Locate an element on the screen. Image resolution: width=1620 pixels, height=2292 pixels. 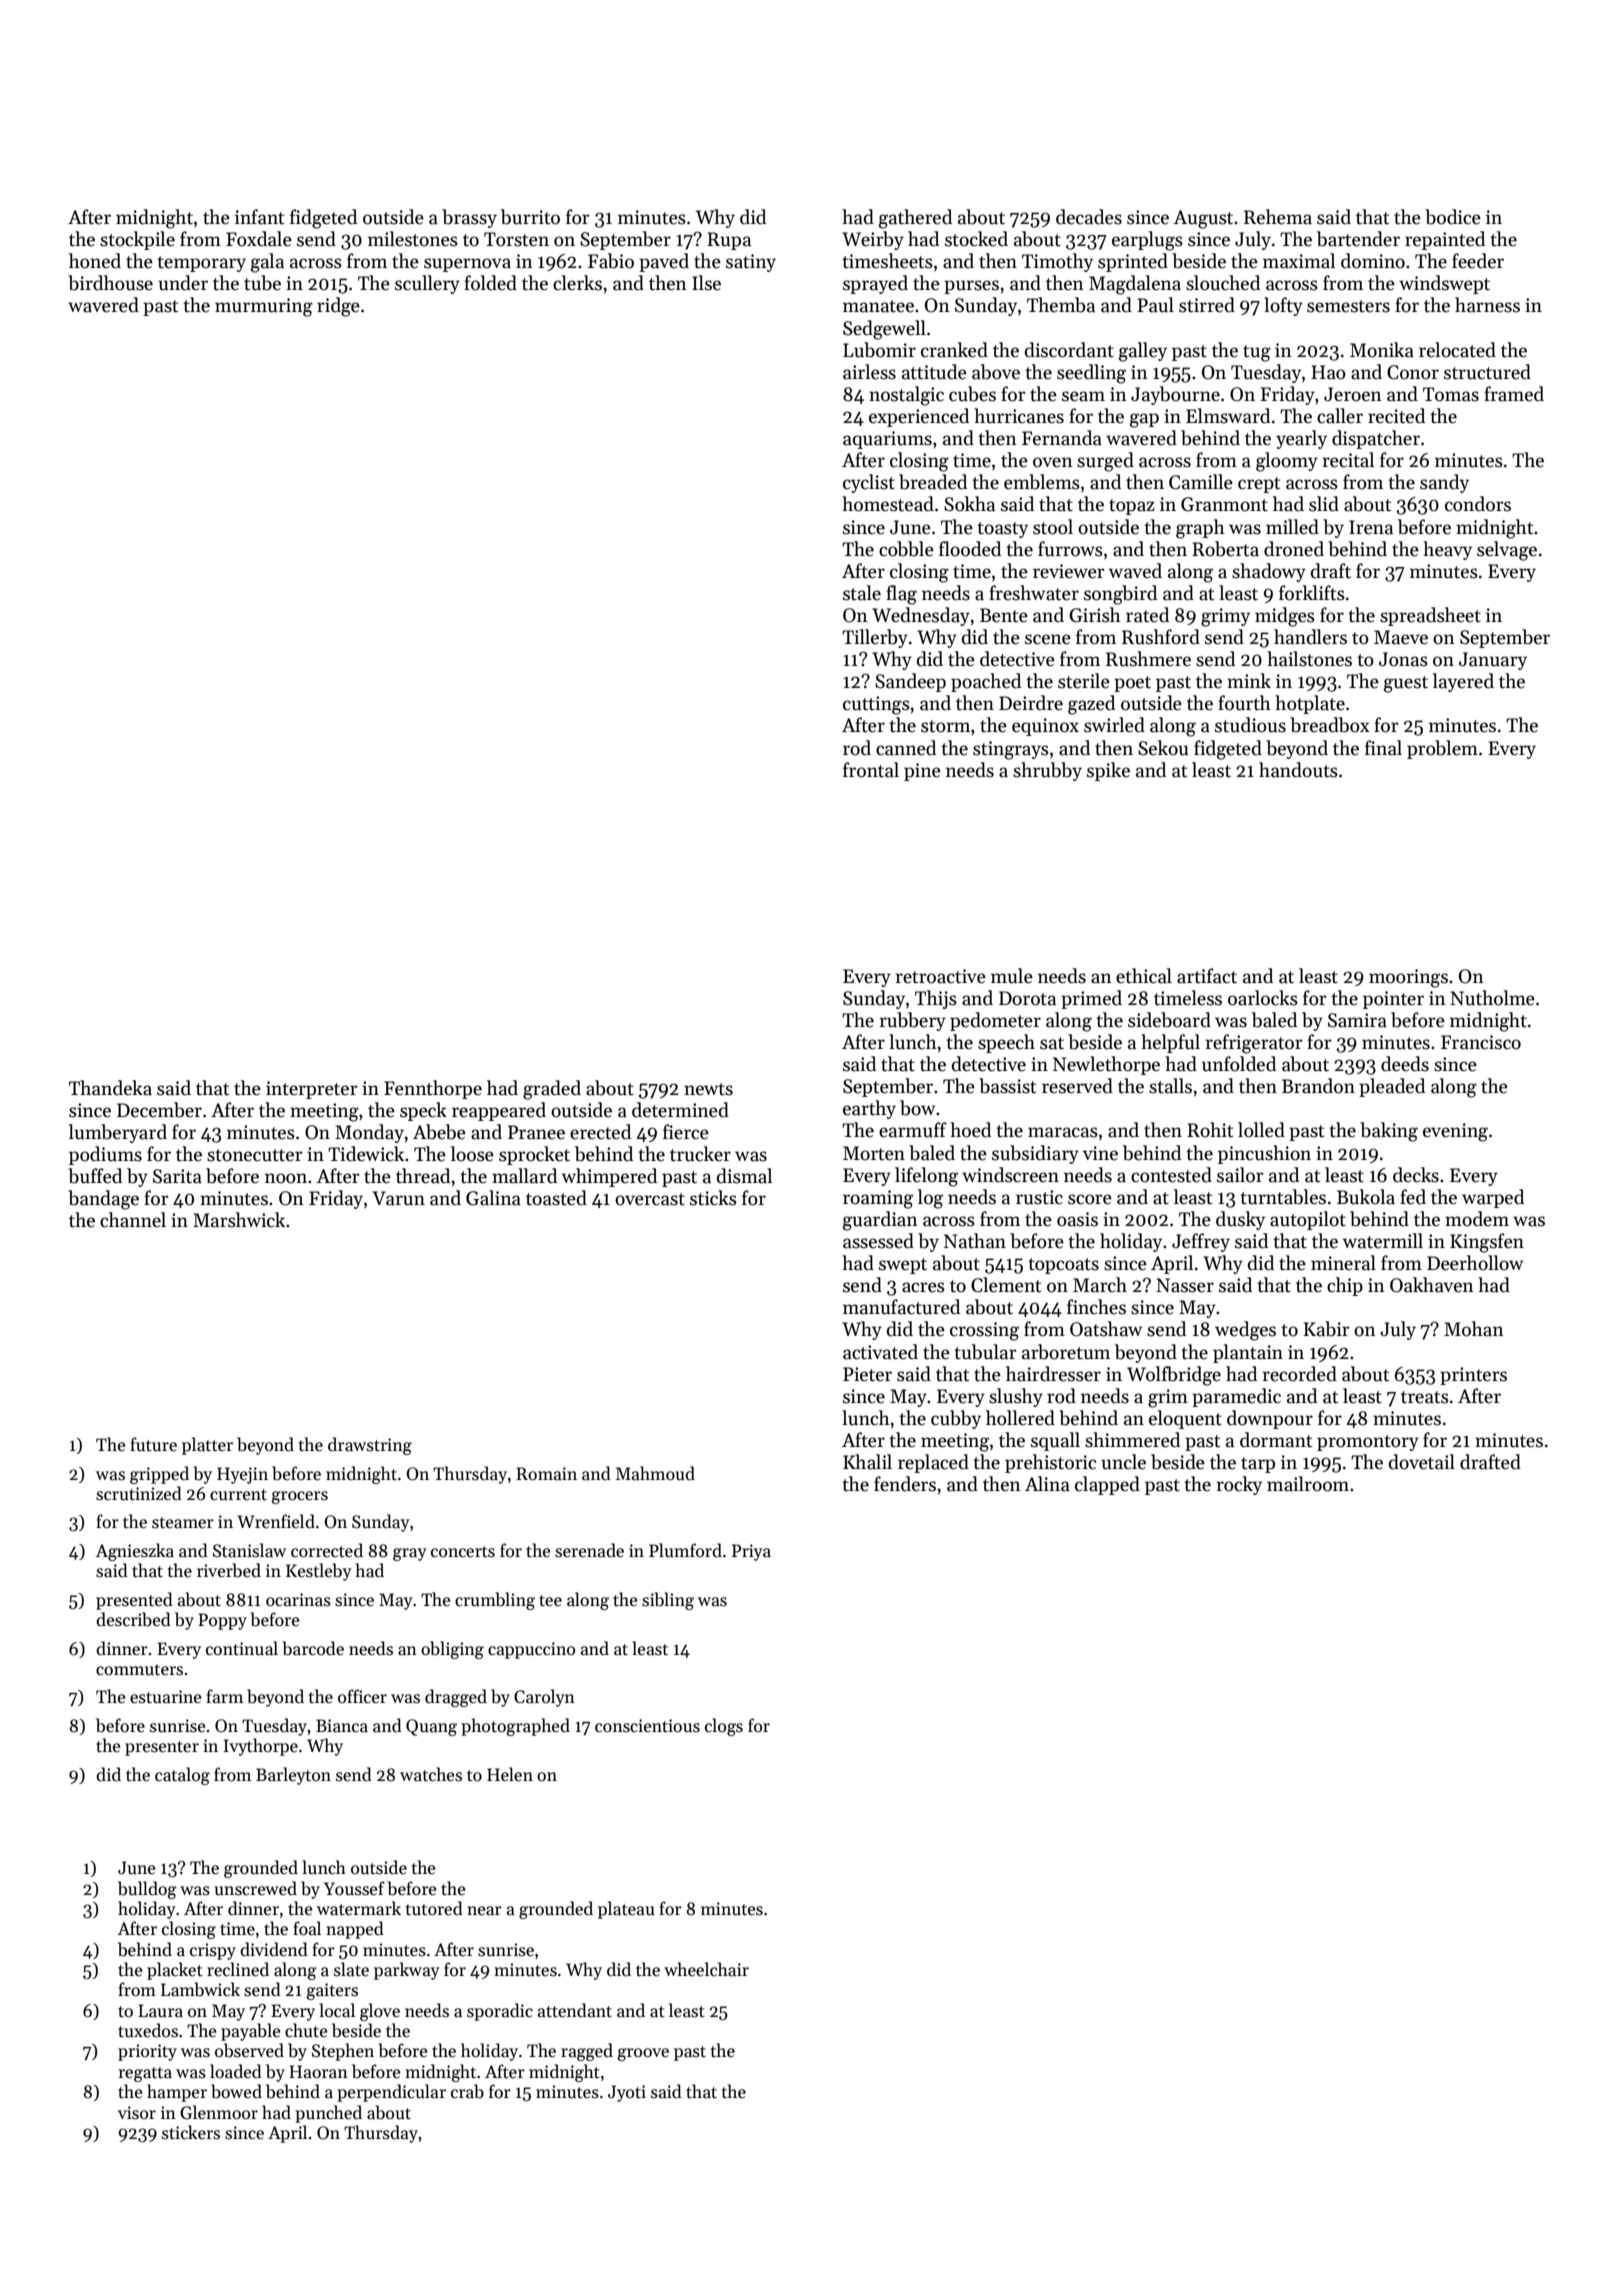
milestones is located at coordinates (413, 239).
